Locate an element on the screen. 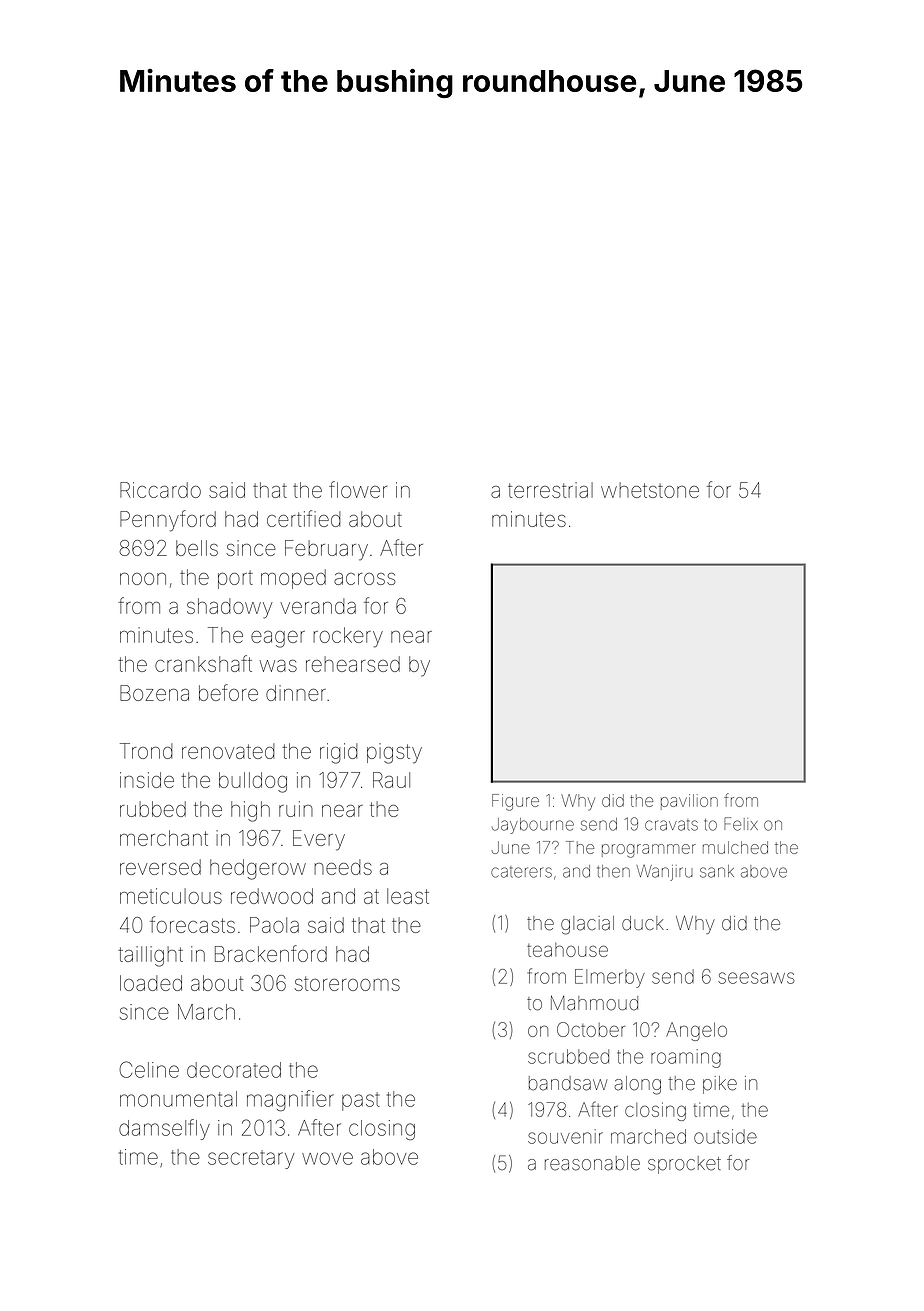  whetstone is located at coordinates (650, 490).
